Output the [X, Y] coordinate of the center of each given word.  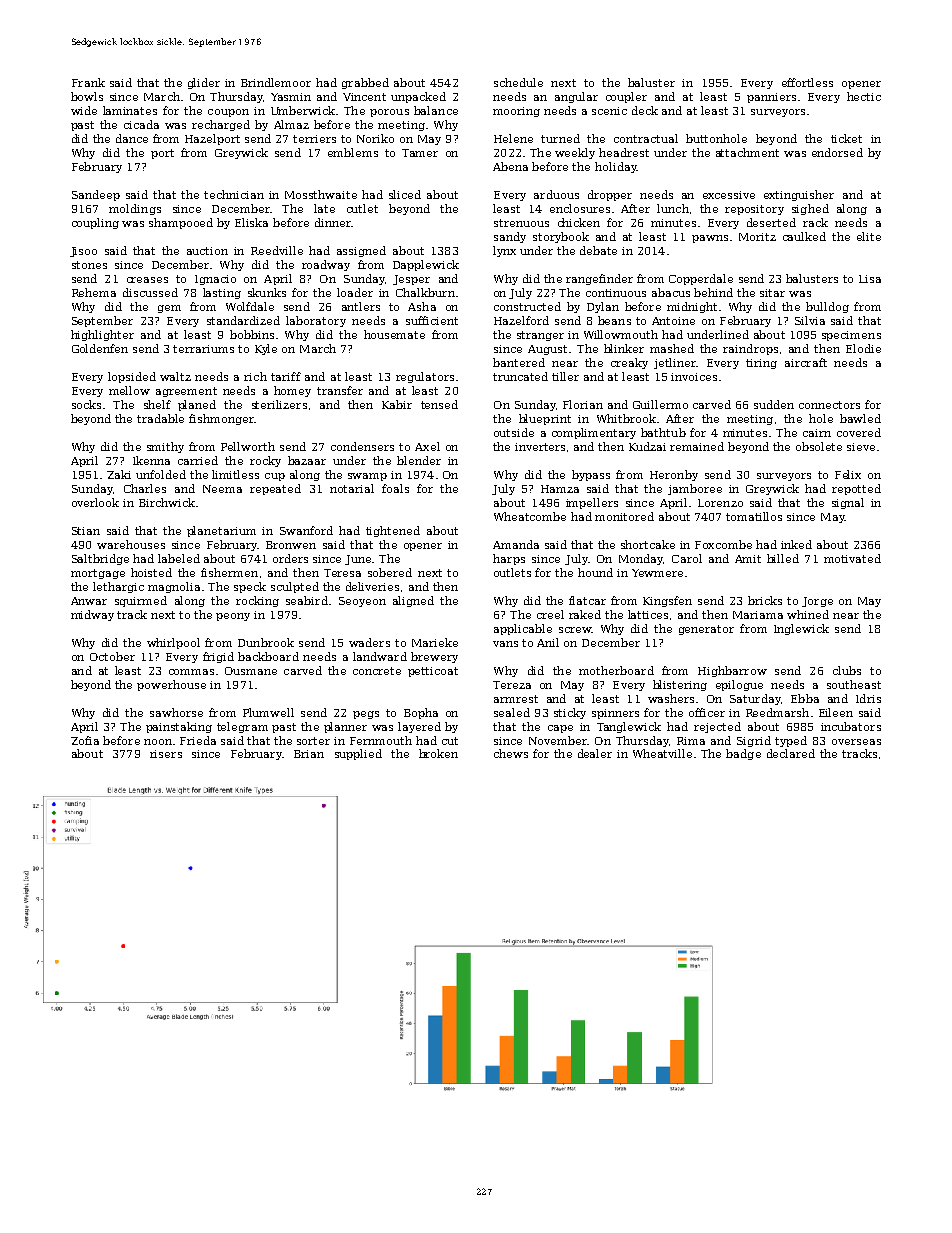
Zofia [85, 740]
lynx [504, 251]
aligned [413, 601]
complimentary [594, 433]
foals [395, 488]
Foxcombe [723, 544]
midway [92, 615]
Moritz [757, 237]
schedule [518, 82]
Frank [88, 82]
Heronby [674, 475]
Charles [145, 488]
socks [86, 404]
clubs [847, 670]
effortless [807, 82]
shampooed [181, 223]
